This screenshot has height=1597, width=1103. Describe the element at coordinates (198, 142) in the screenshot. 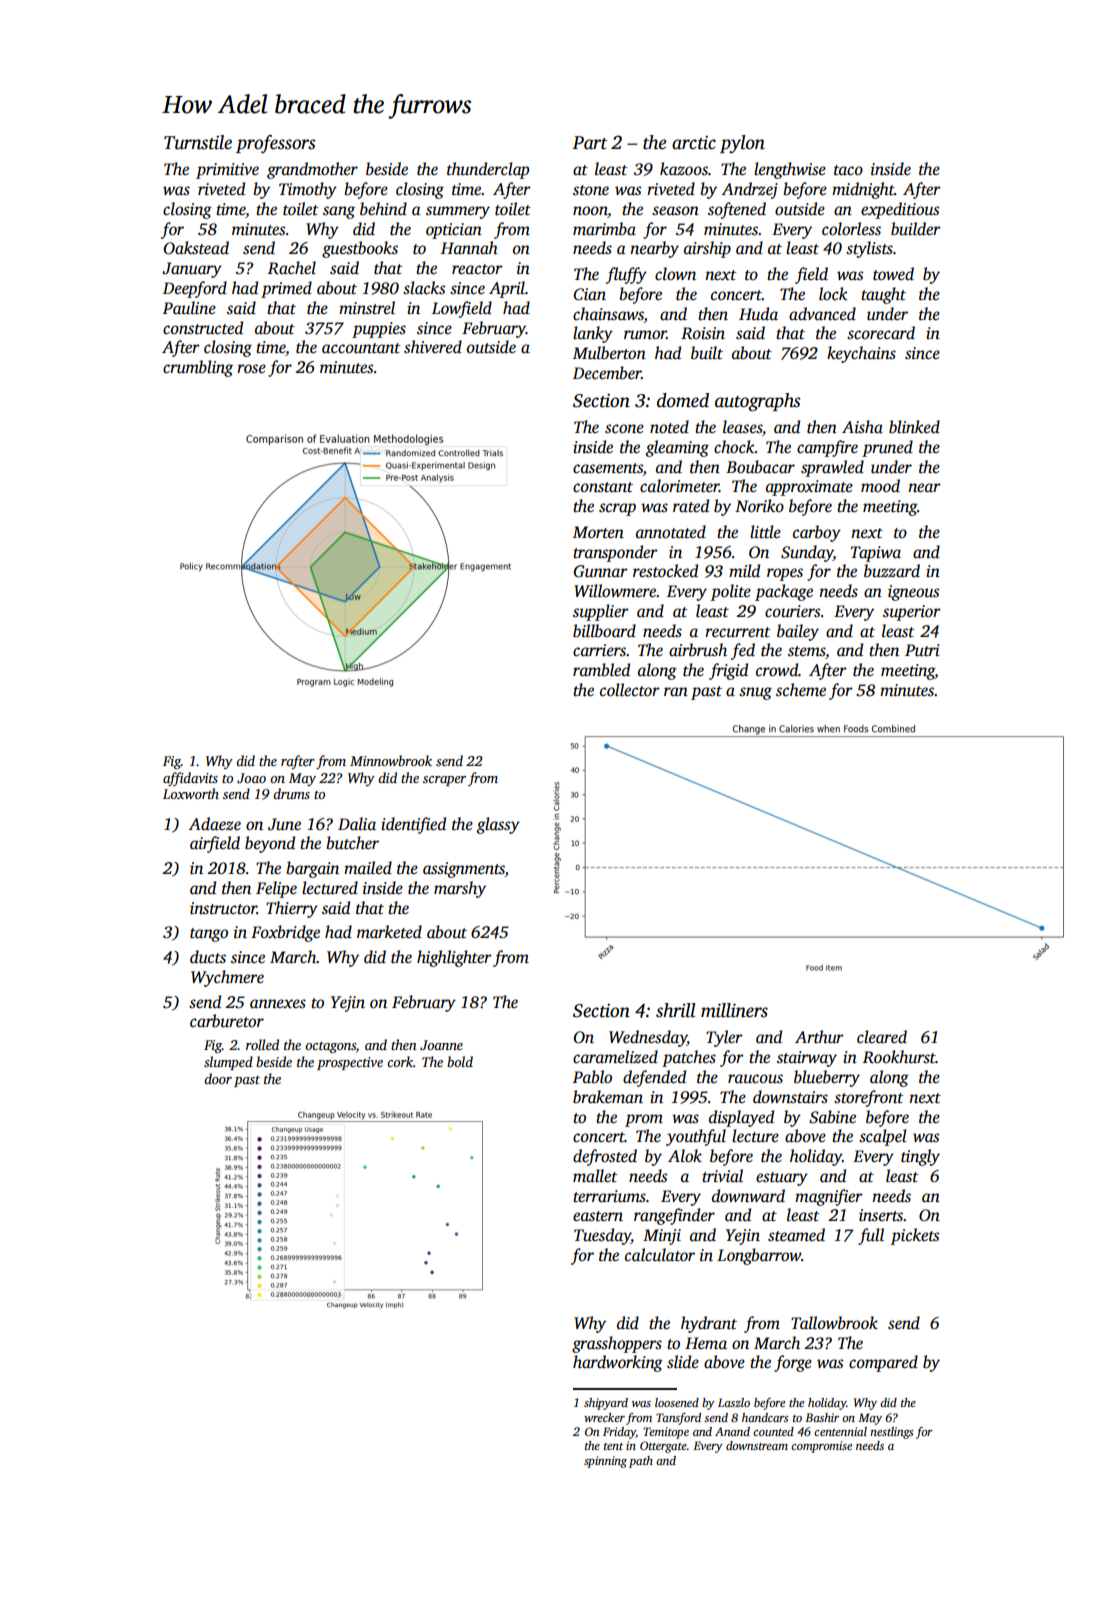

I see `Turnstile` at that location.
